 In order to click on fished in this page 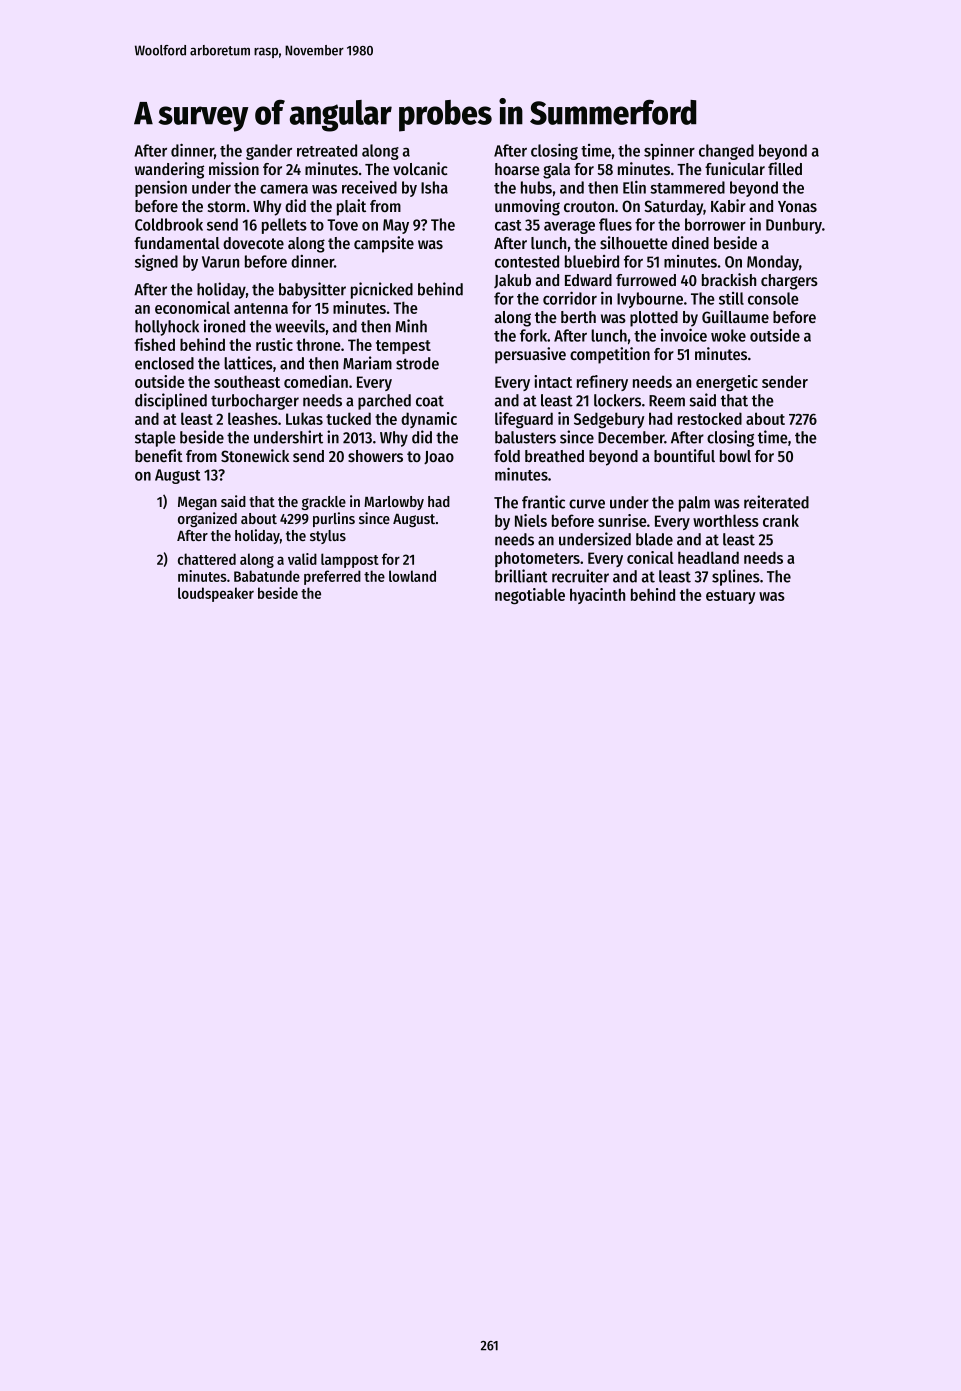, I will do `click(154, 344)`.
